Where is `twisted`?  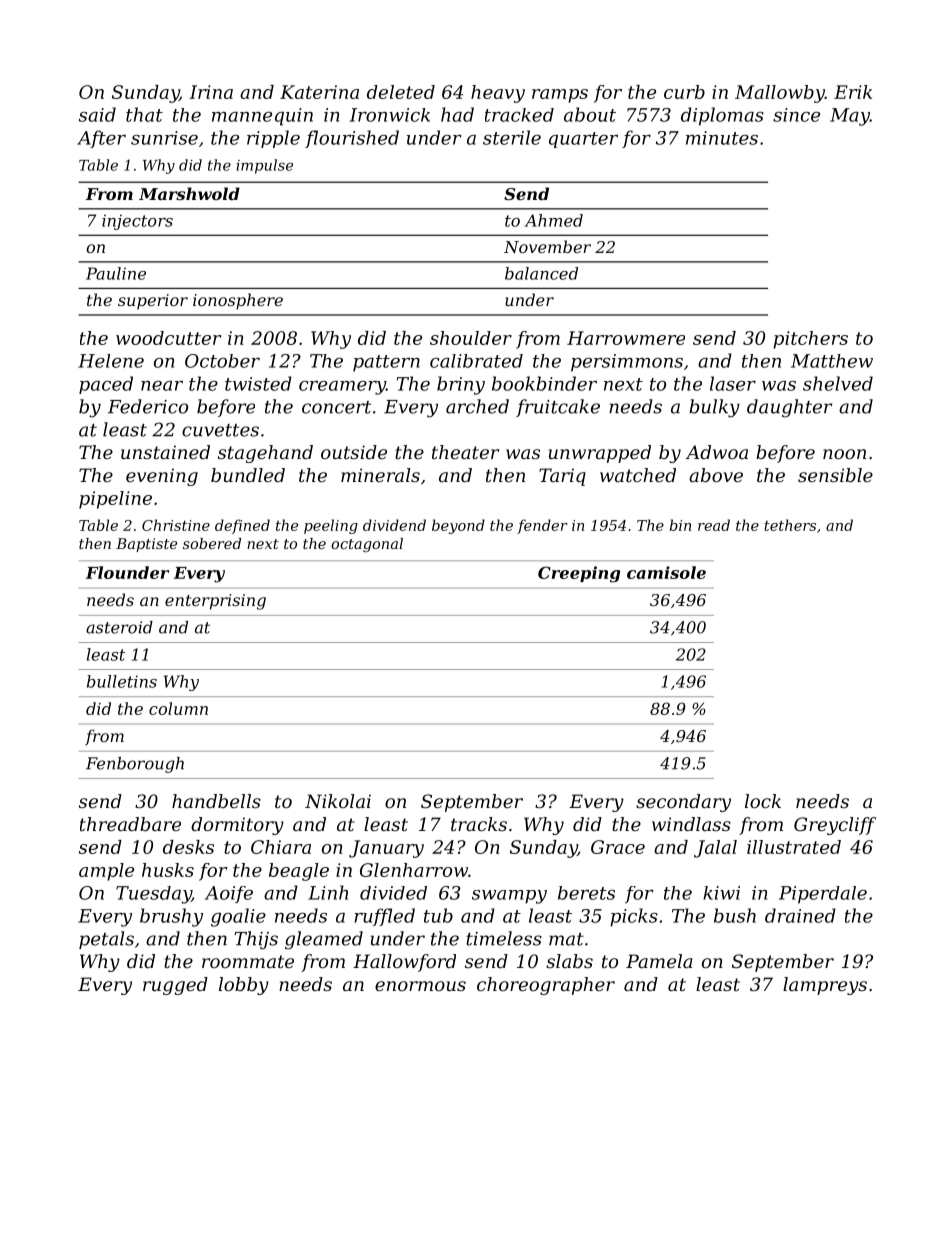
twisted is located at coordinates (258, 383).
